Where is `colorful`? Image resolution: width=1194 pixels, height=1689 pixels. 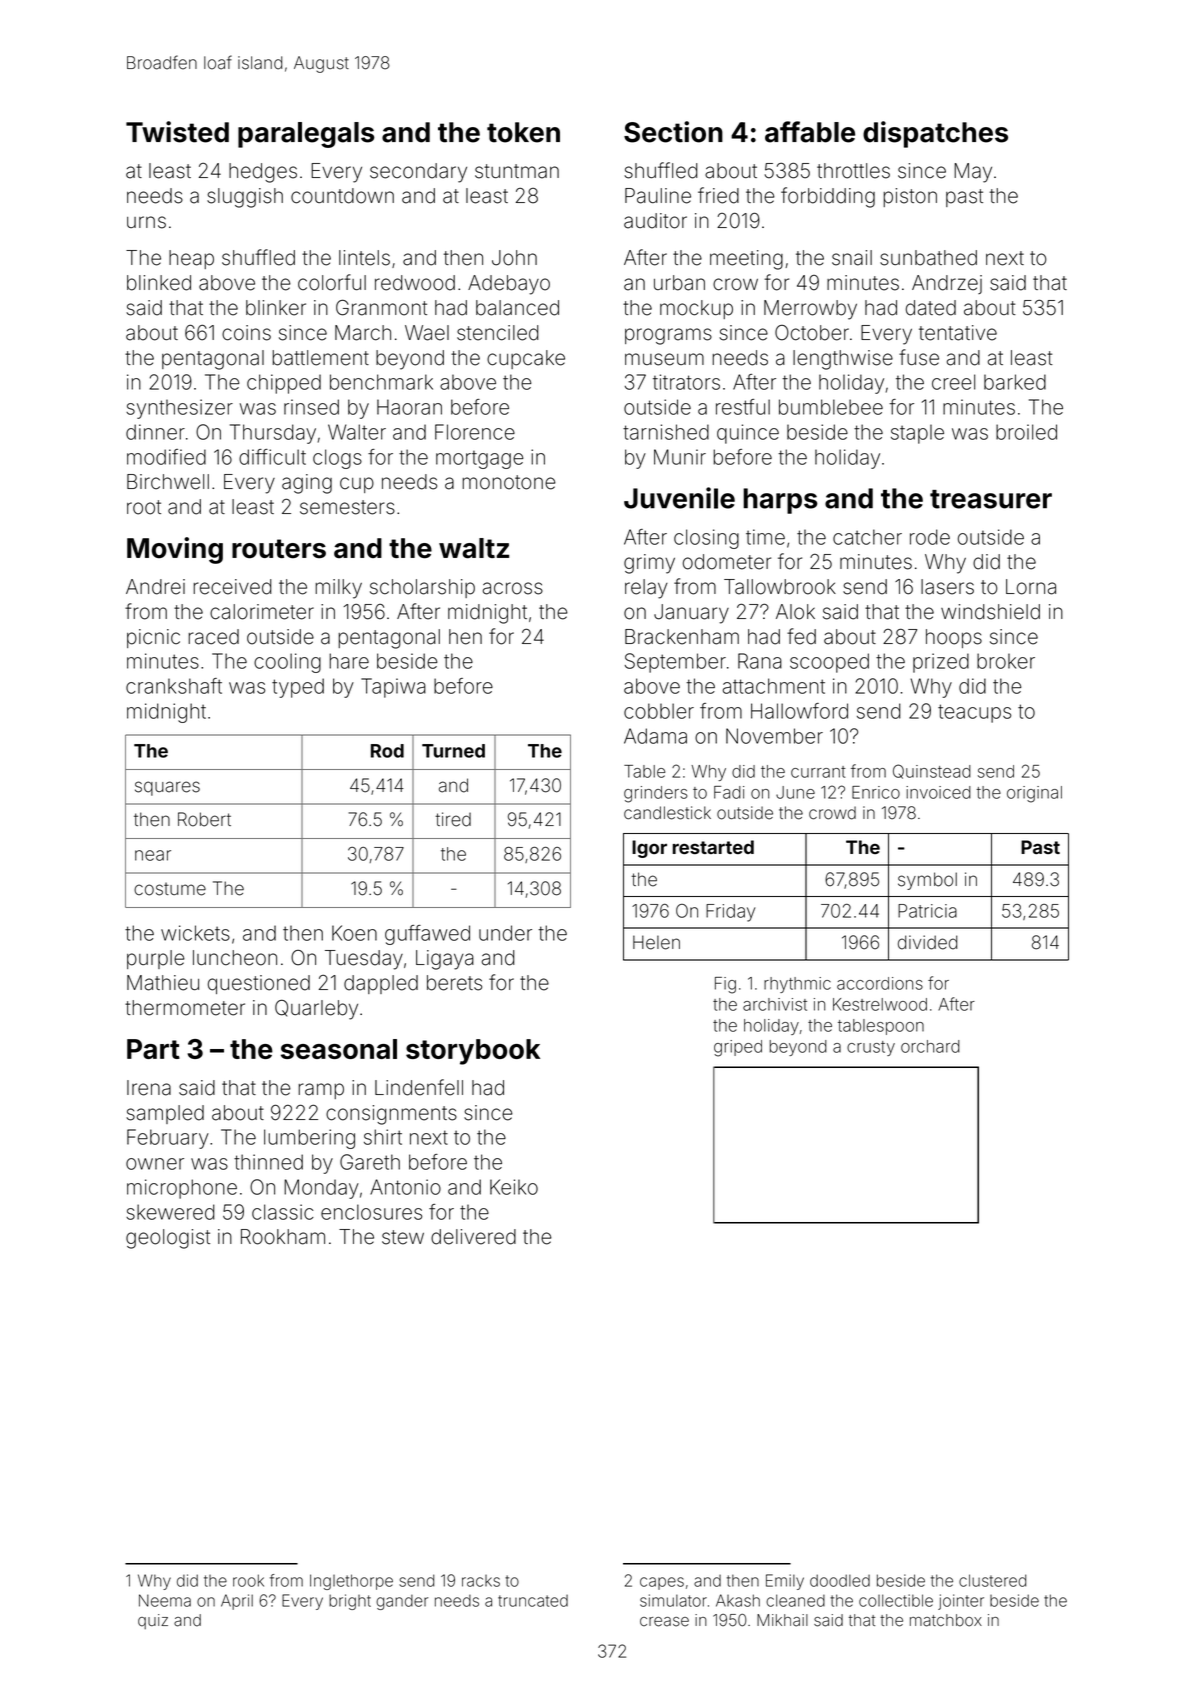 colorful is located at coordinates (332, 282).
